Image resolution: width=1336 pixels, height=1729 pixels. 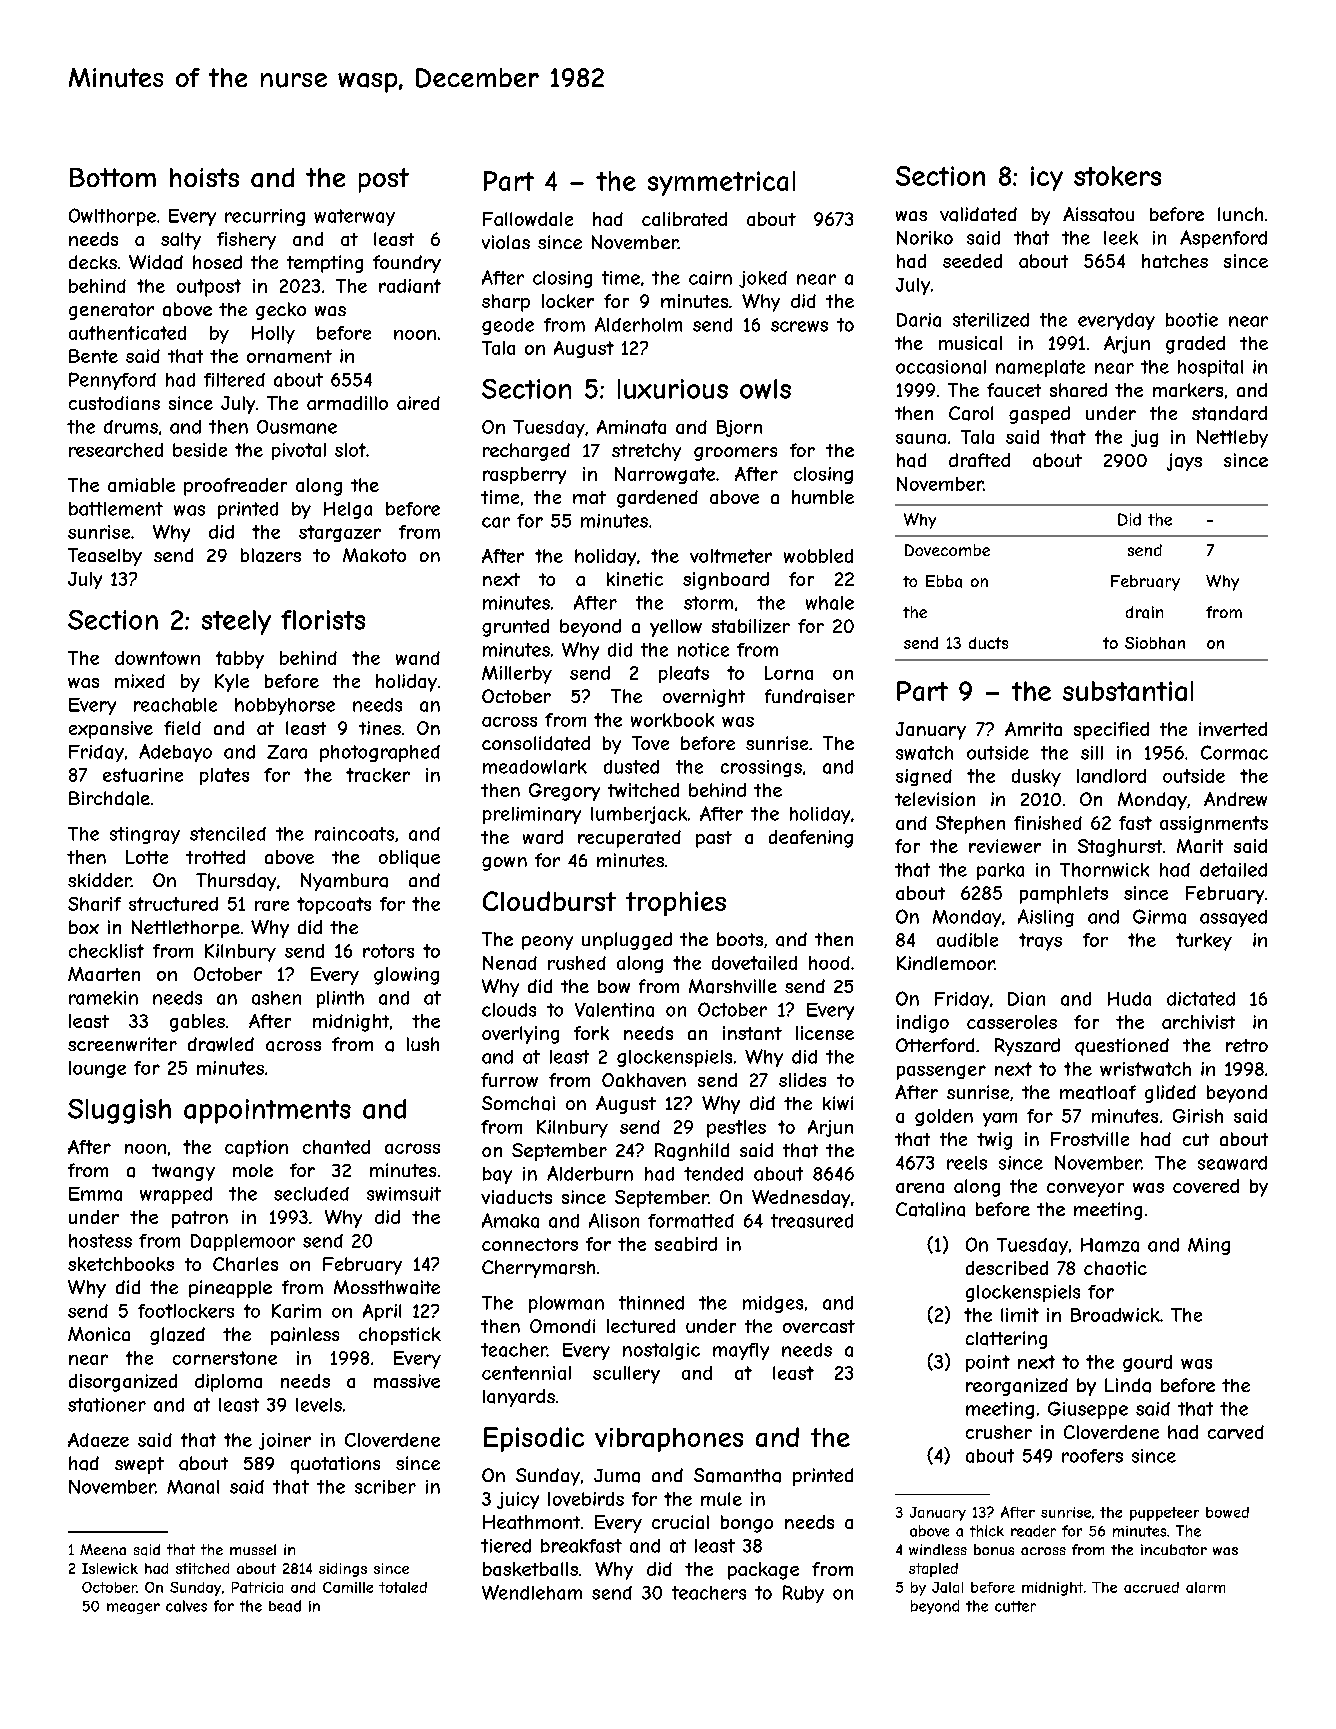 What do you see at coordinates (721, 183) in the screenshot?
I see `symmetrical` at bounding box center [721, 183].
